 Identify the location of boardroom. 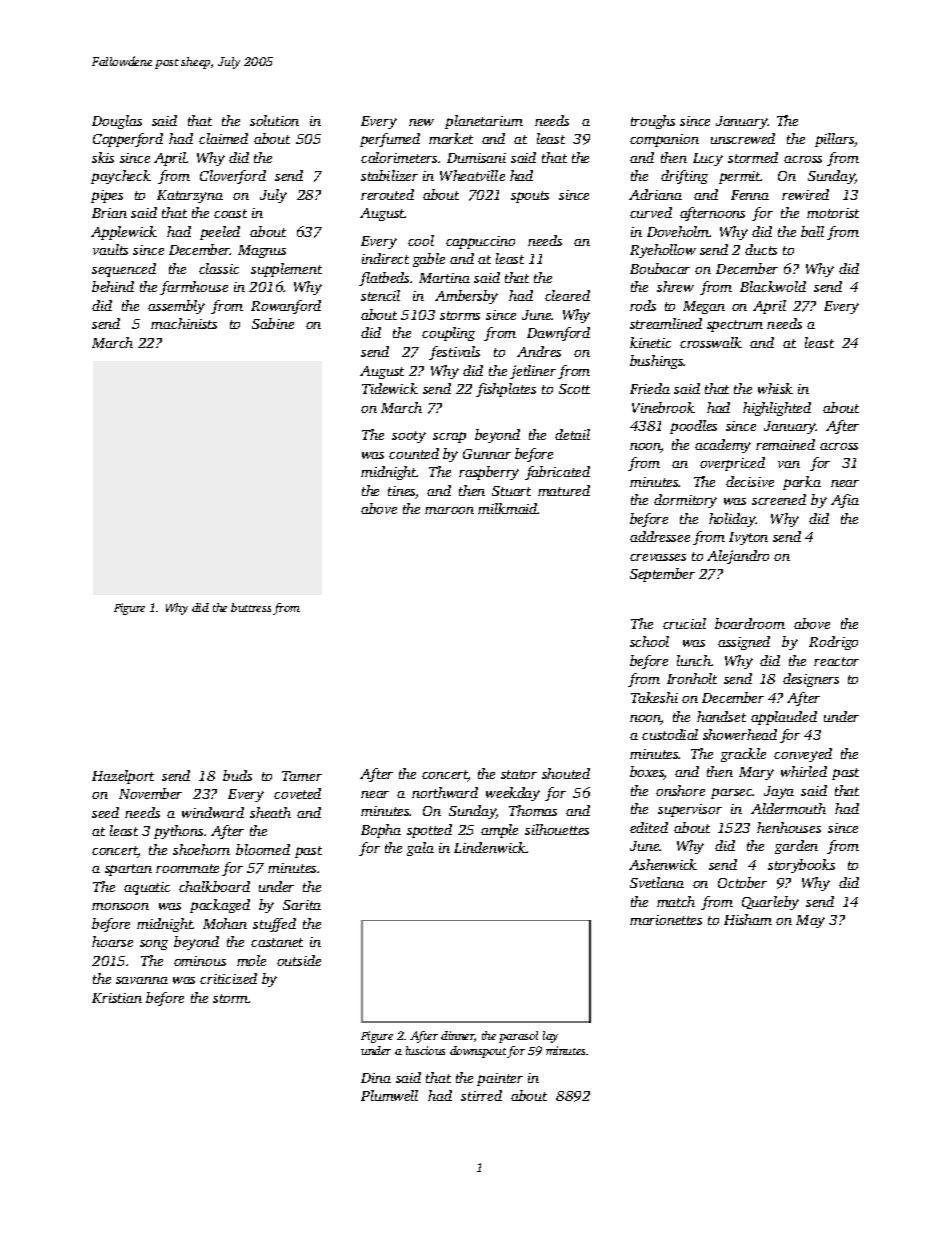
(750, 623).
